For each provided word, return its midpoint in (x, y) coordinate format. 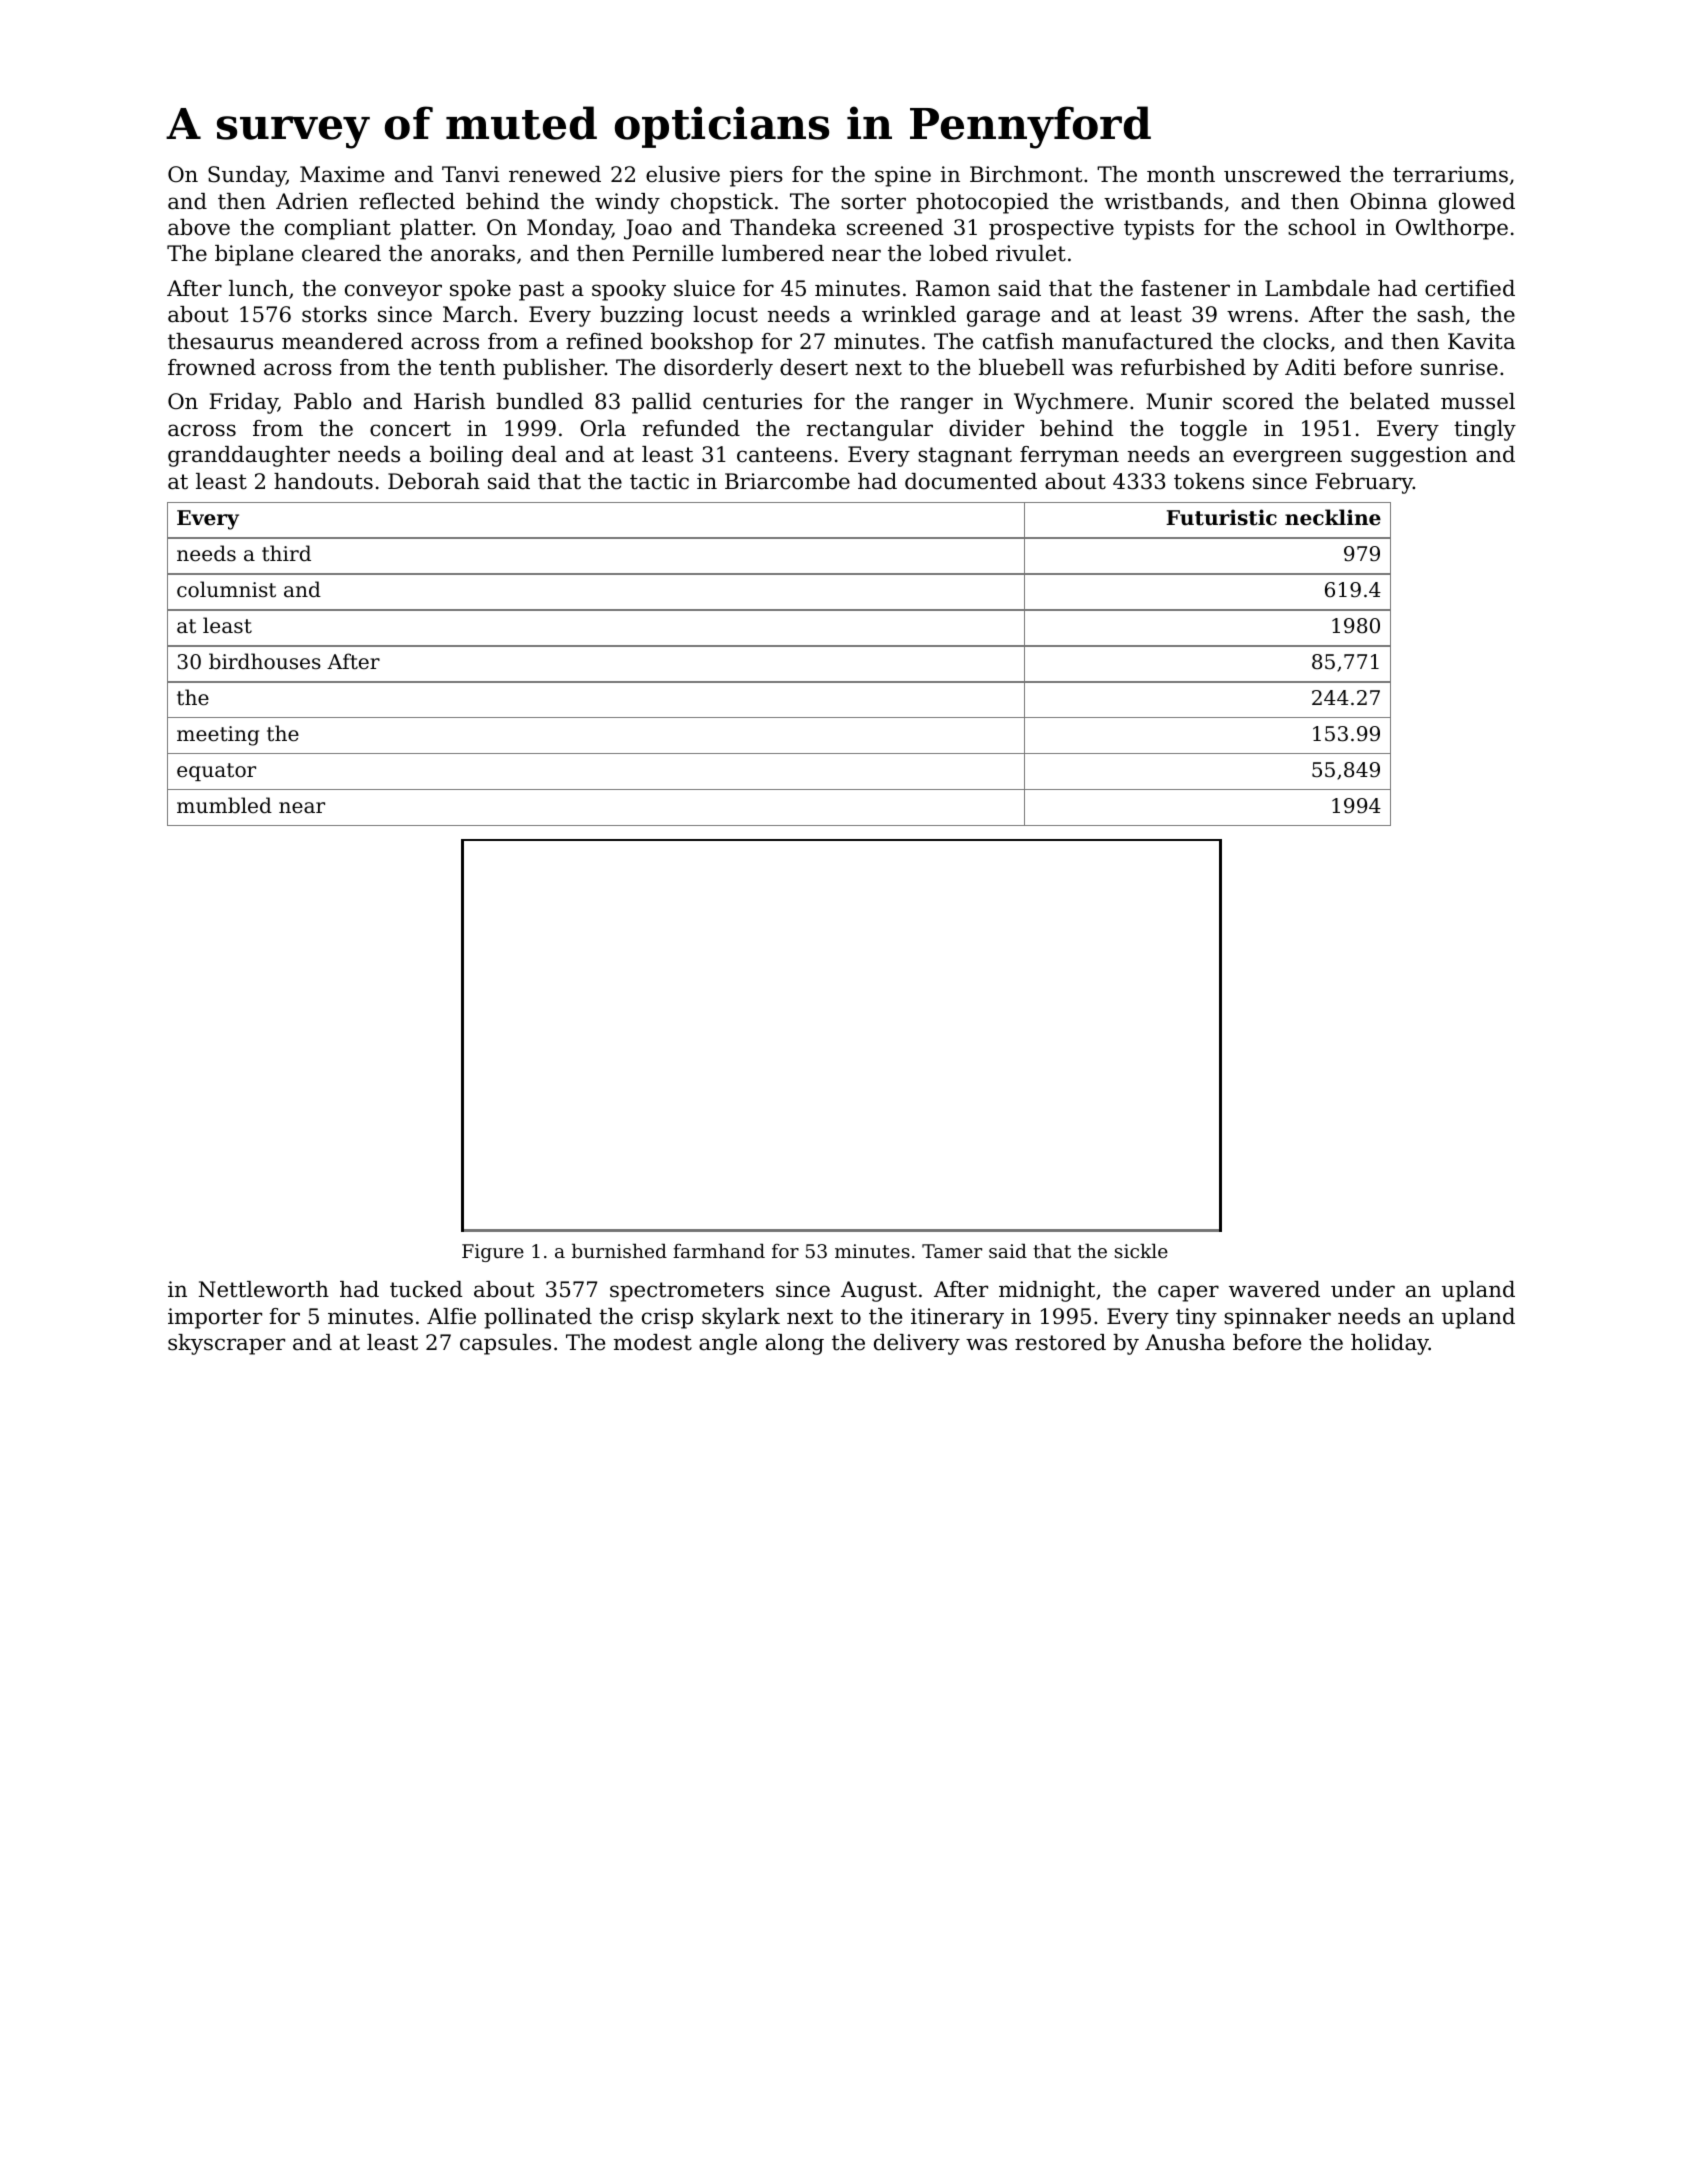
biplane (254, 255)
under (1363, 1289)
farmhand (719, 1250)
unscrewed (1282, 174)
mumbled (224, 805)
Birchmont (1026, 174)
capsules (505, 1344)
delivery (917, 1344)
